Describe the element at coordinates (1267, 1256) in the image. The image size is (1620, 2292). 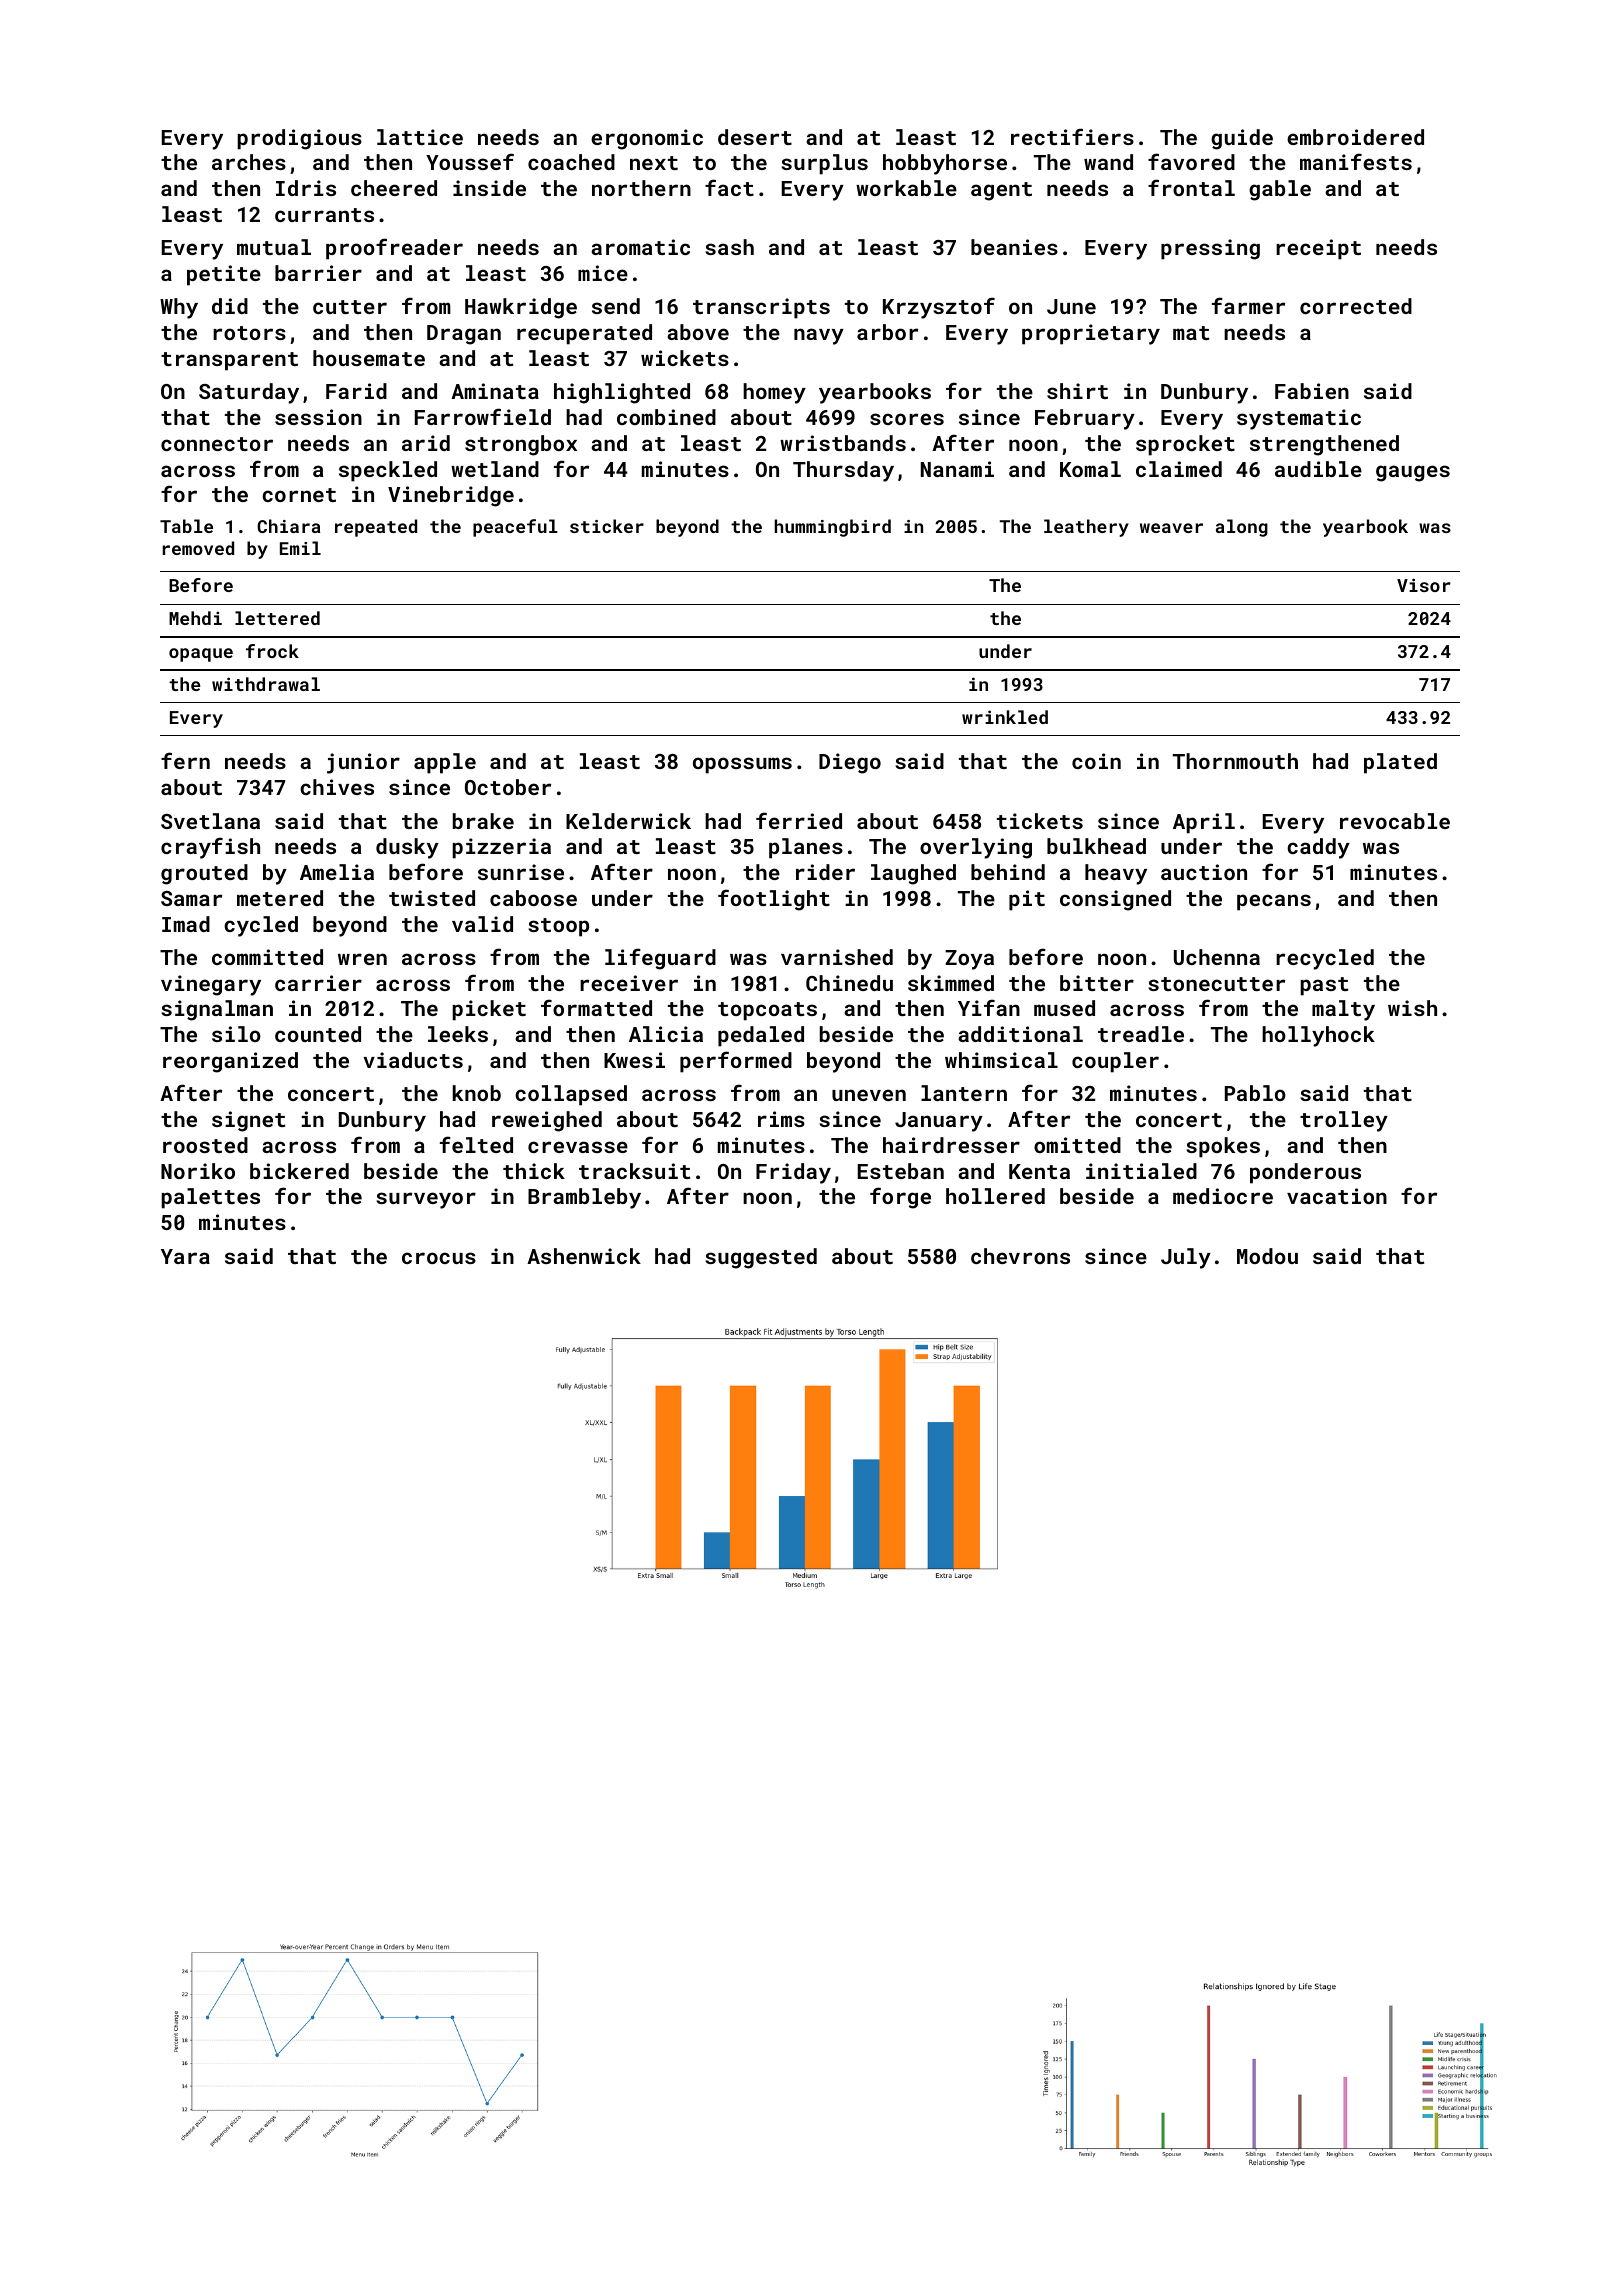
I see `Modou` at that location.
